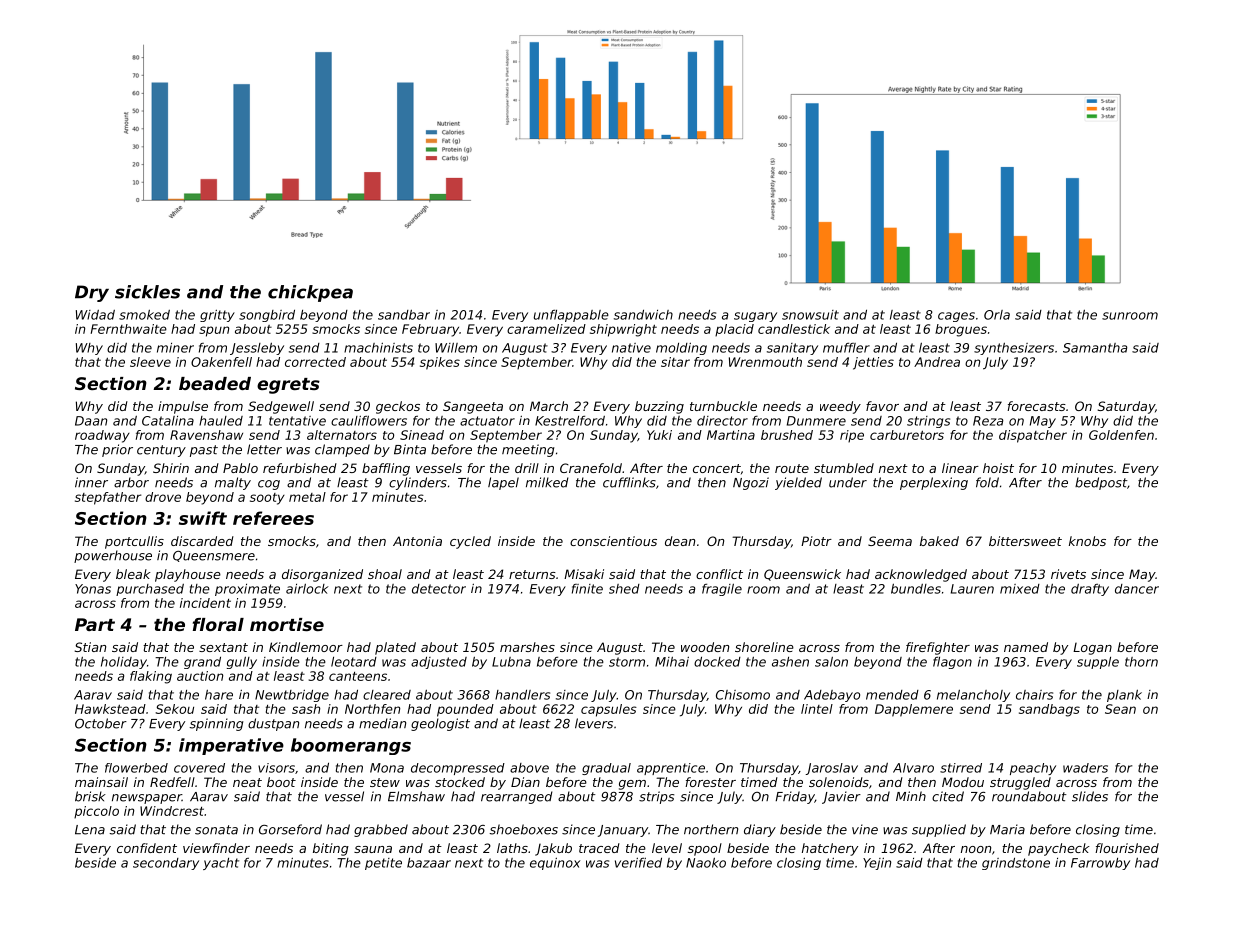 Image resolution: width=1233 pixels, height=952 pixels. I want to click on brogues, so click(961, 330).
